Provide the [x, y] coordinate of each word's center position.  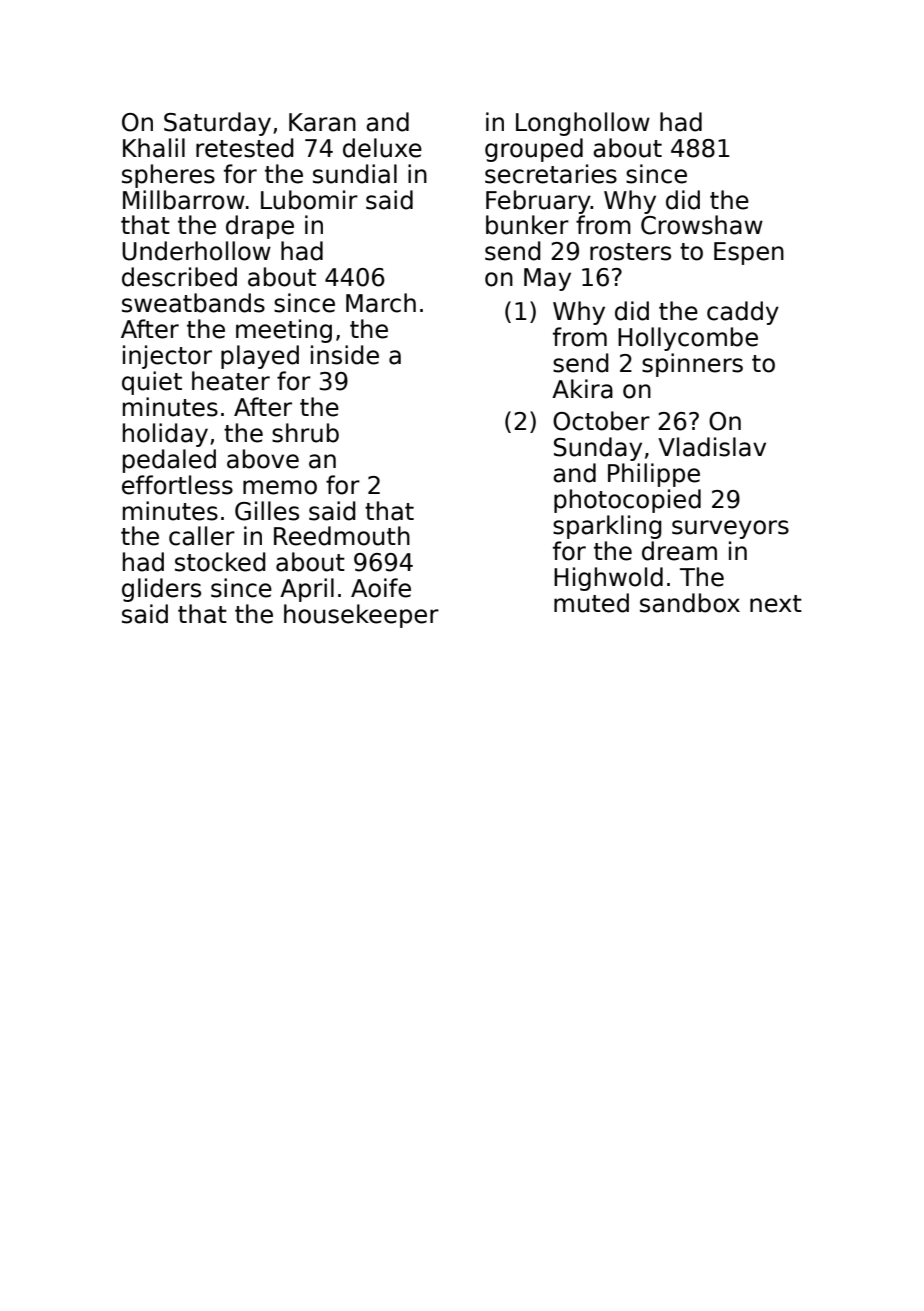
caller [202, 536]
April [307, 590]
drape [260, 227]
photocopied [627, 501]
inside [345, 355]
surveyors [730, 529]
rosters [630, 252]
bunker [527, 225]
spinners [692, 365]
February [538, 202]
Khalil [154, 148]
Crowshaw [702, 225]
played [260, 357]
